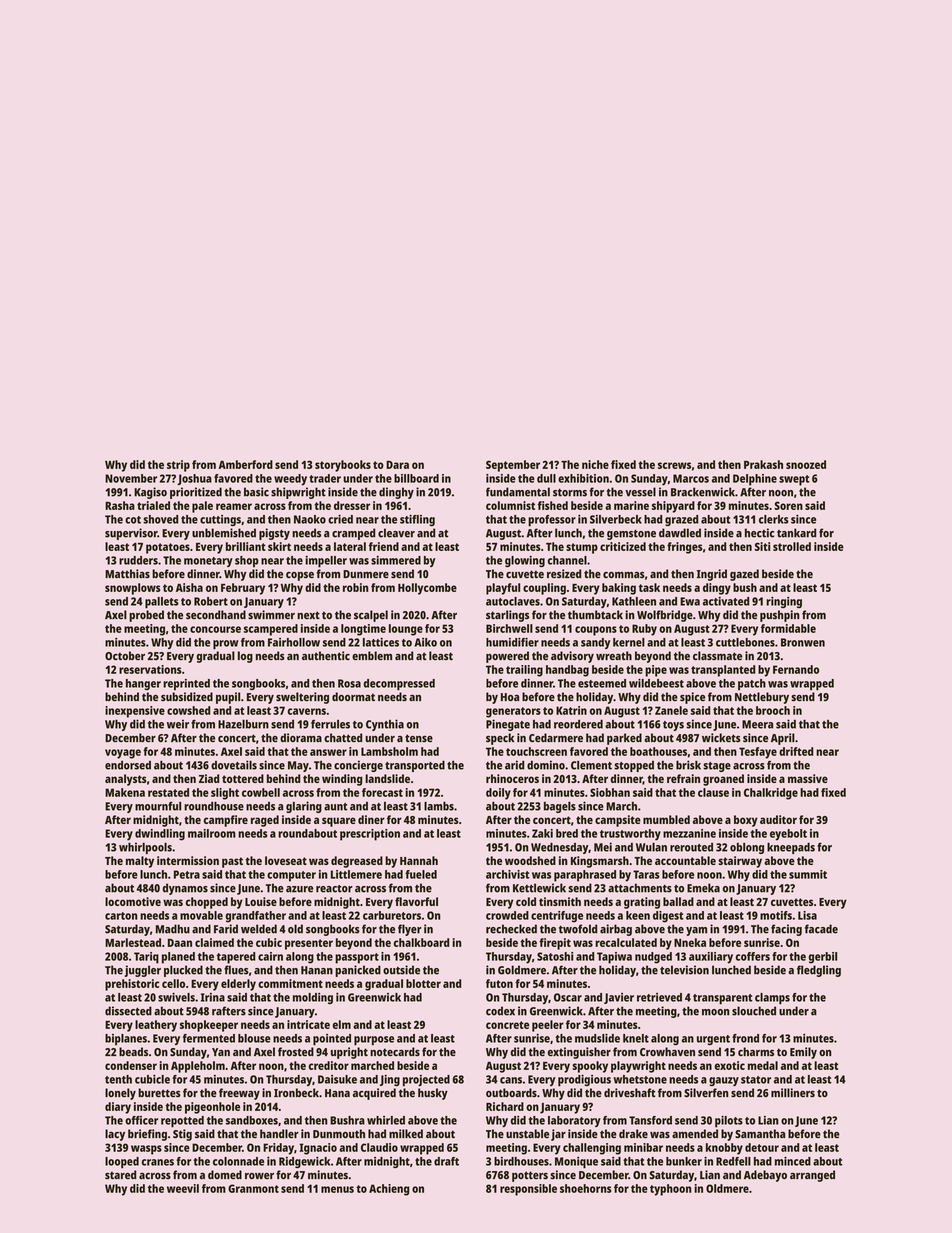  I want to click on domed, so click(225, 1174).
